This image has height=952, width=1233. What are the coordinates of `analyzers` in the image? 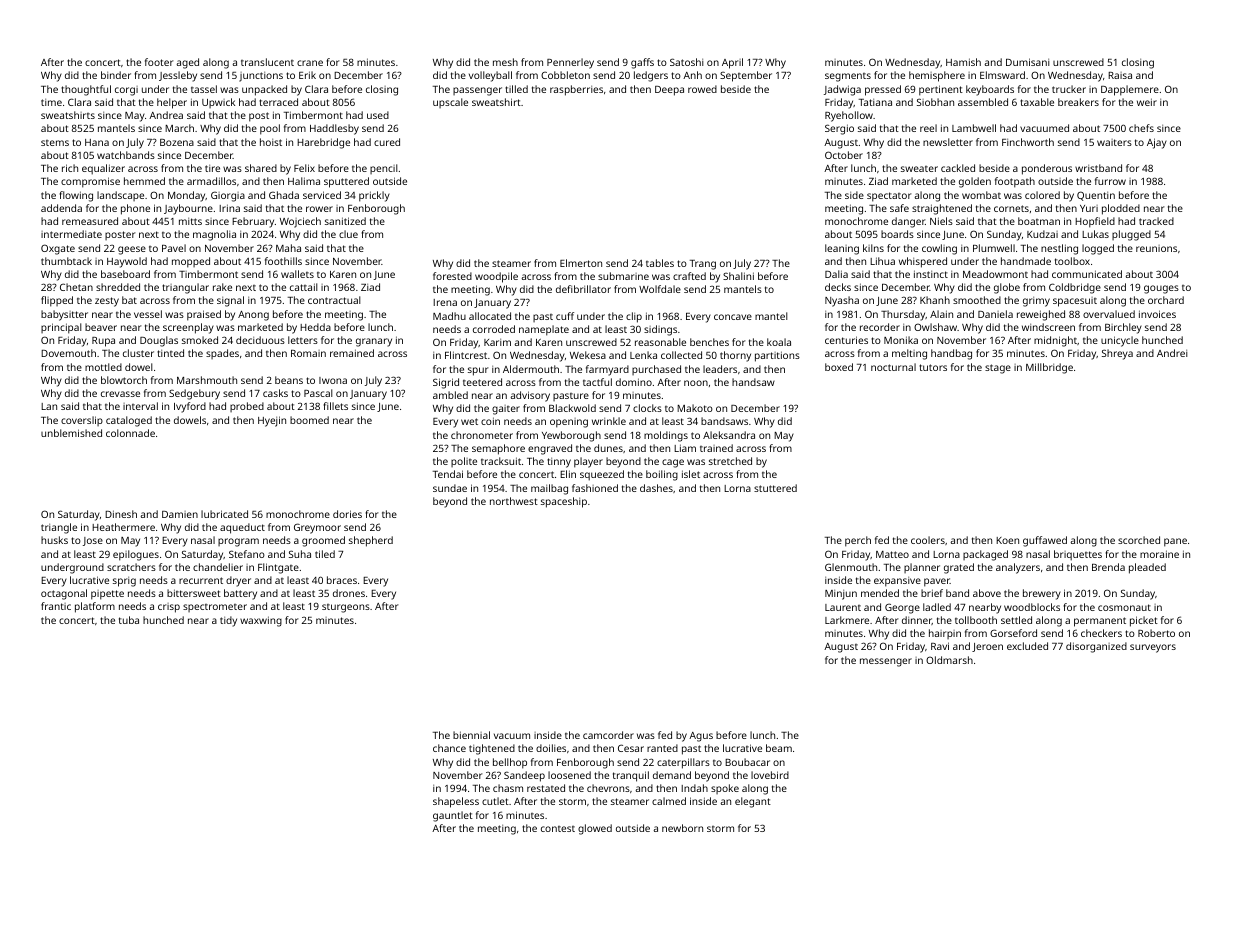 It's located at (1018, 568).
